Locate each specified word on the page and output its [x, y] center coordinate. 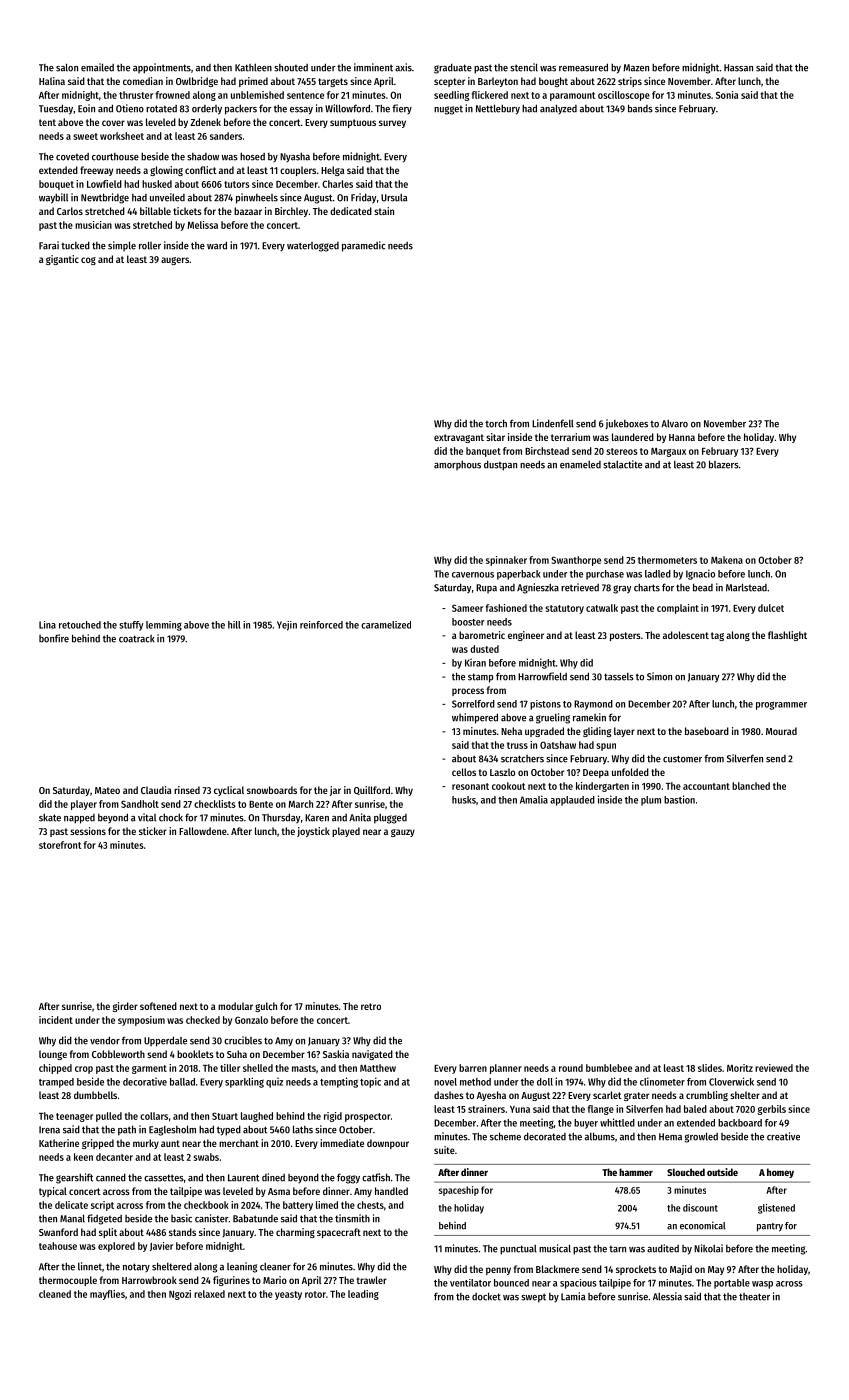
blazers [724, 464]
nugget [448, 110]
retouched [80, 625]
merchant [239, 1143]
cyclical [229, 791]
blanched [751, 786]
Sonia [727, 95]
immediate [342, 1143]
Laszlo [502, 772]
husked [157, 184]
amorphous [457, 465]
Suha [237, 1054]
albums [600, 1136]
